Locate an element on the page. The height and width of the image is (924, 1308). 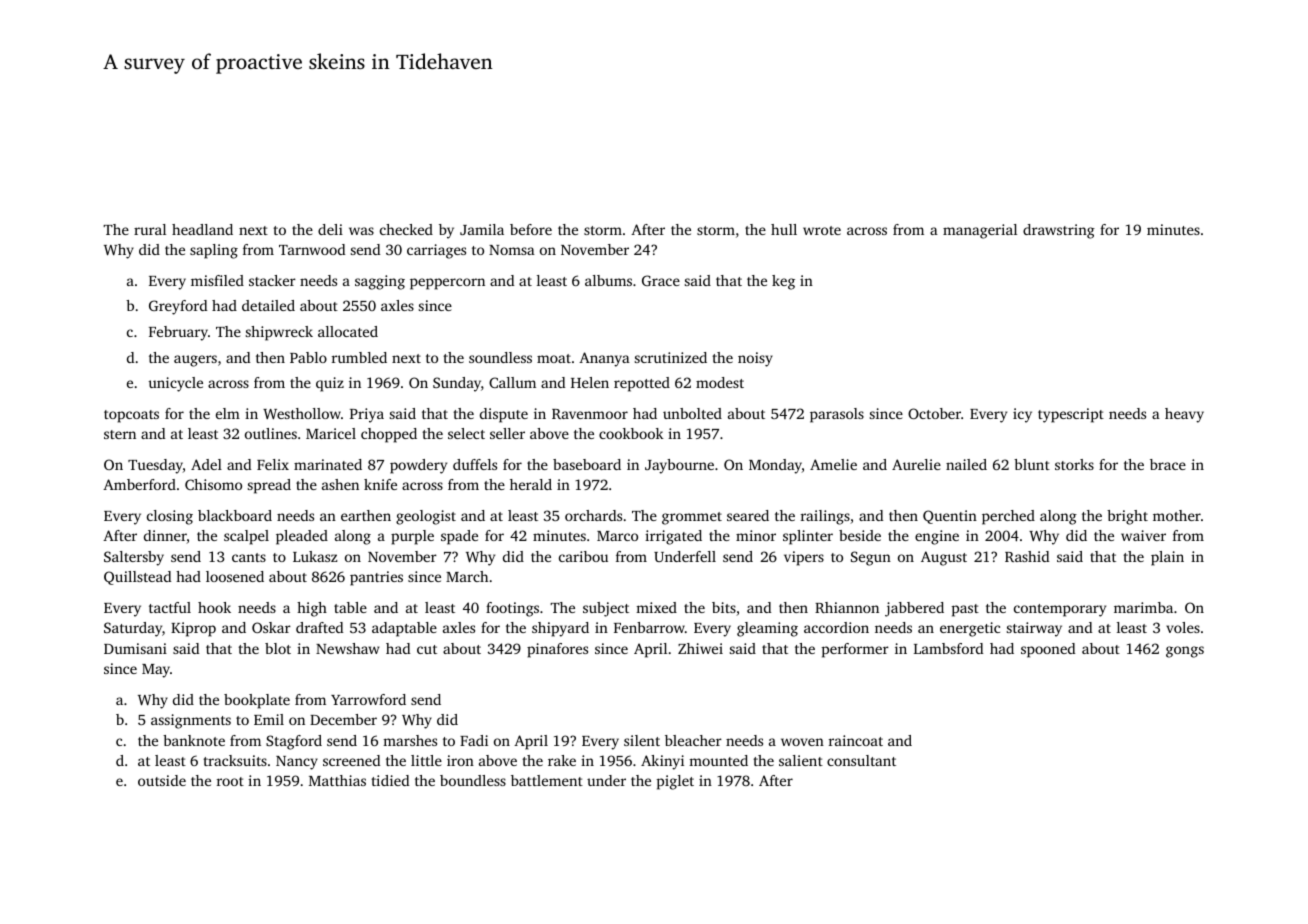
noisy is located at coordinates (755, 359).
